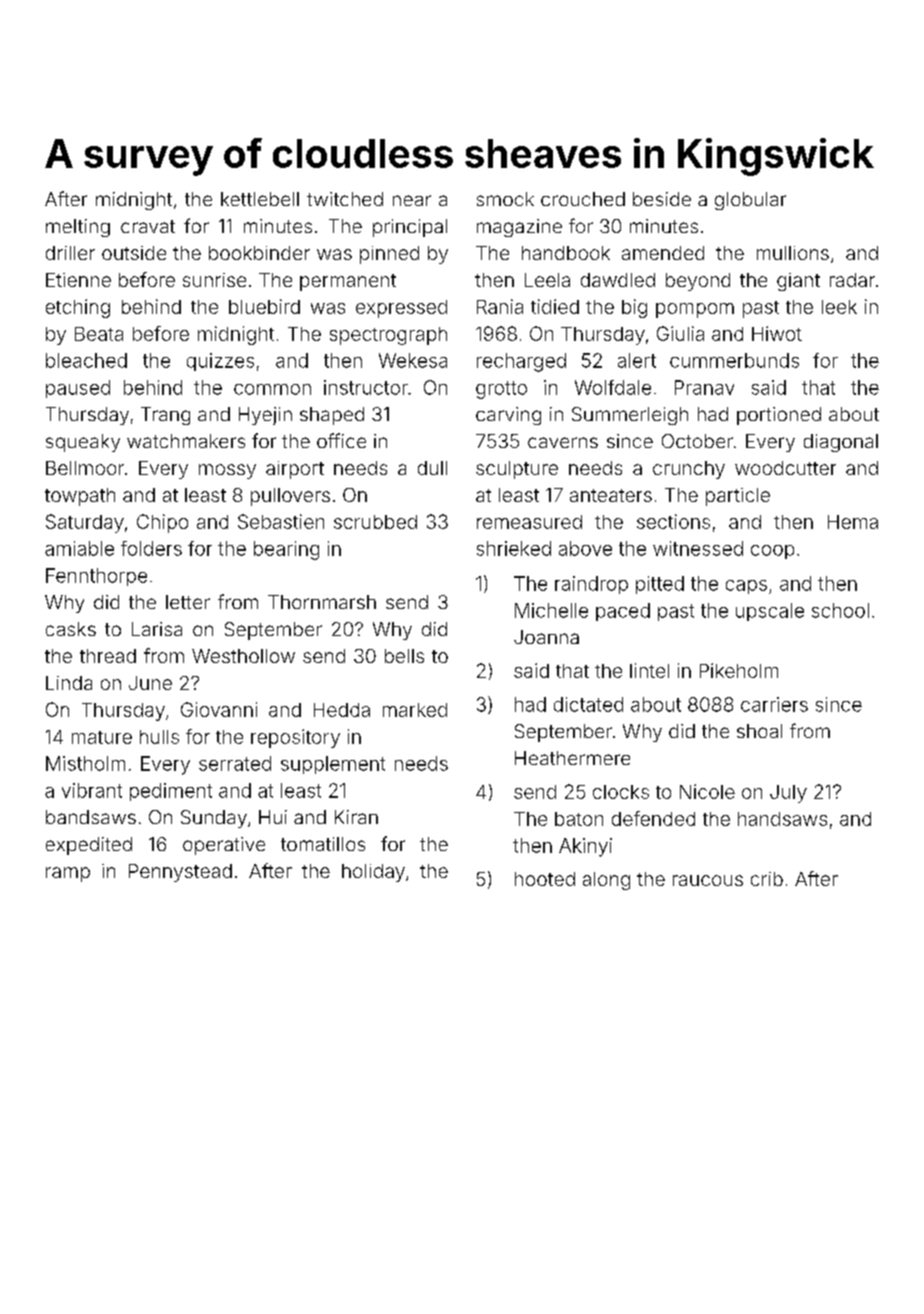 Image resolution: width=924 pixels, height=1314 pixels. Describe the element at coordinates (572, 758) in the image. I see `Heathermere` at that location.
